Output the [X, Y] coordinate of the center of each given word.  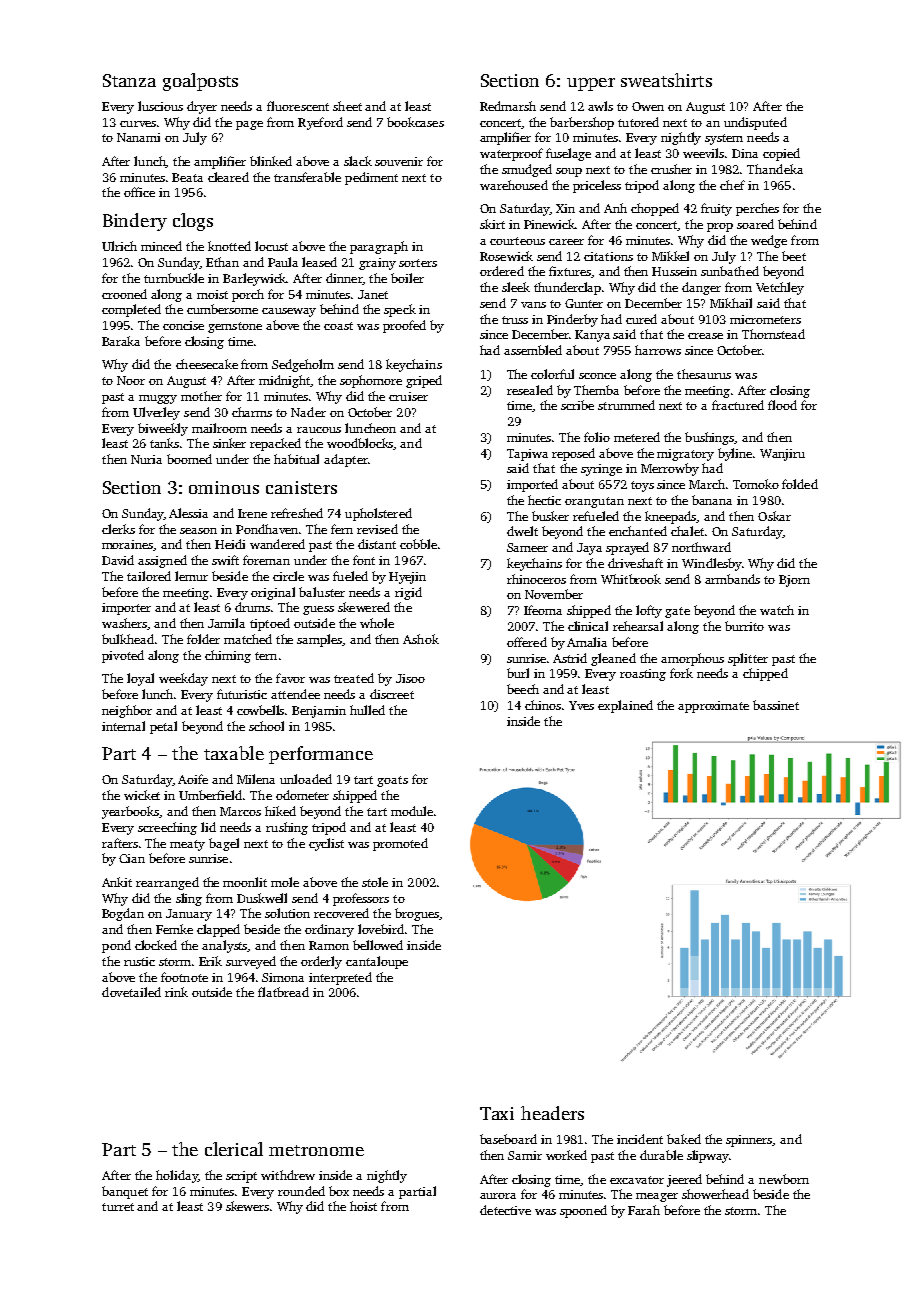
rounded [301, 1191]
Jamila [226, 623]
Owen [648, 106]
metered [637, 437]
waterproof [511, 154]
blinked [271, 161]
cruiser [408, 396]
